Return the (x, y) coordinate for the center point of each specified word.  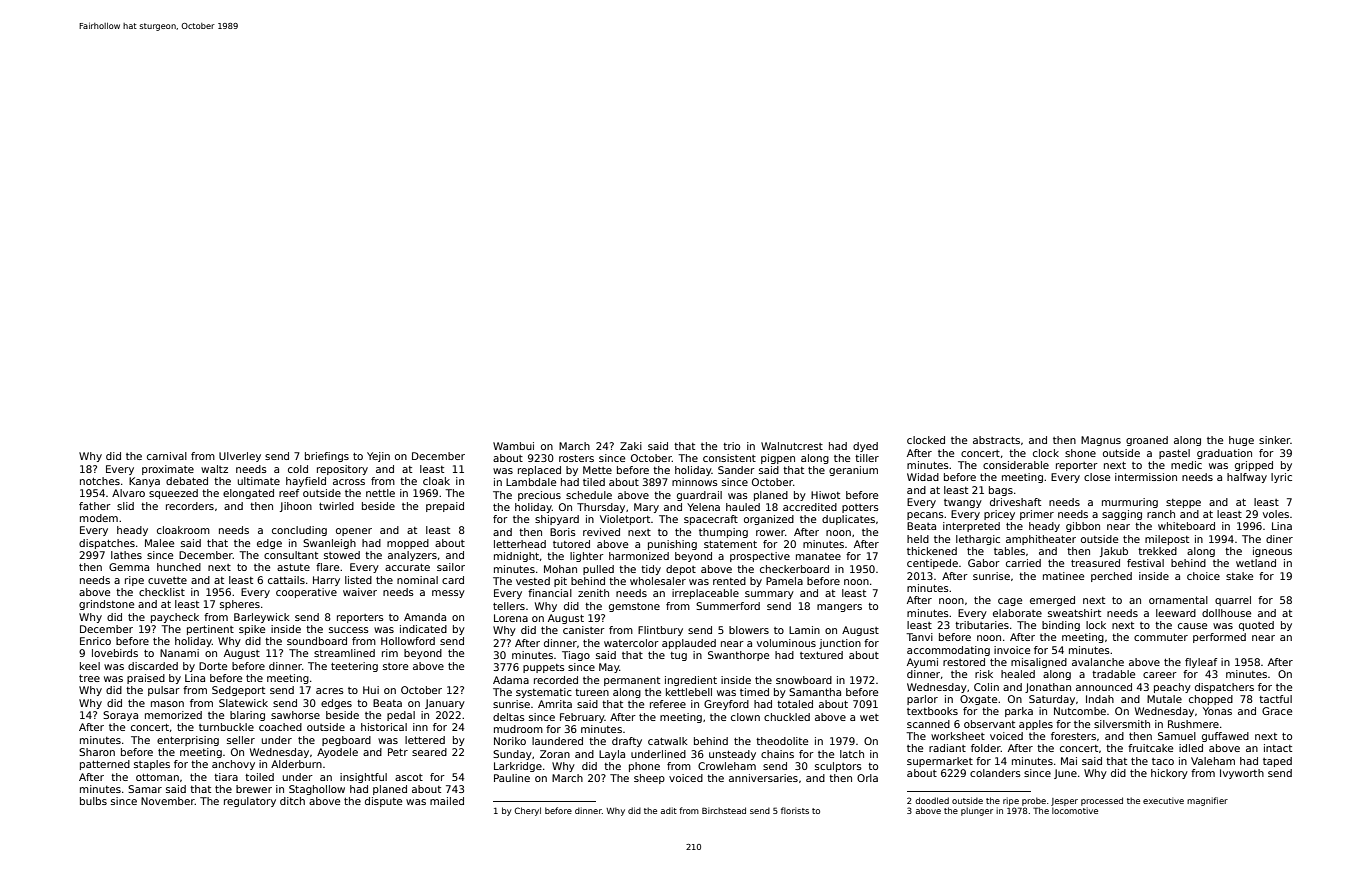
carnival (167, 456)
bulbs (93, 801)
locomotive (1075, 810)
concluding (299, 531)
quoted (1256, 626)
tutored (571, 544)
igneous (1272, 552)
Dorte (213, 666)
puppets (544, 668)
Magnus (1101, 441)
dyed (865, 447)
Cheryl (527, 811)
